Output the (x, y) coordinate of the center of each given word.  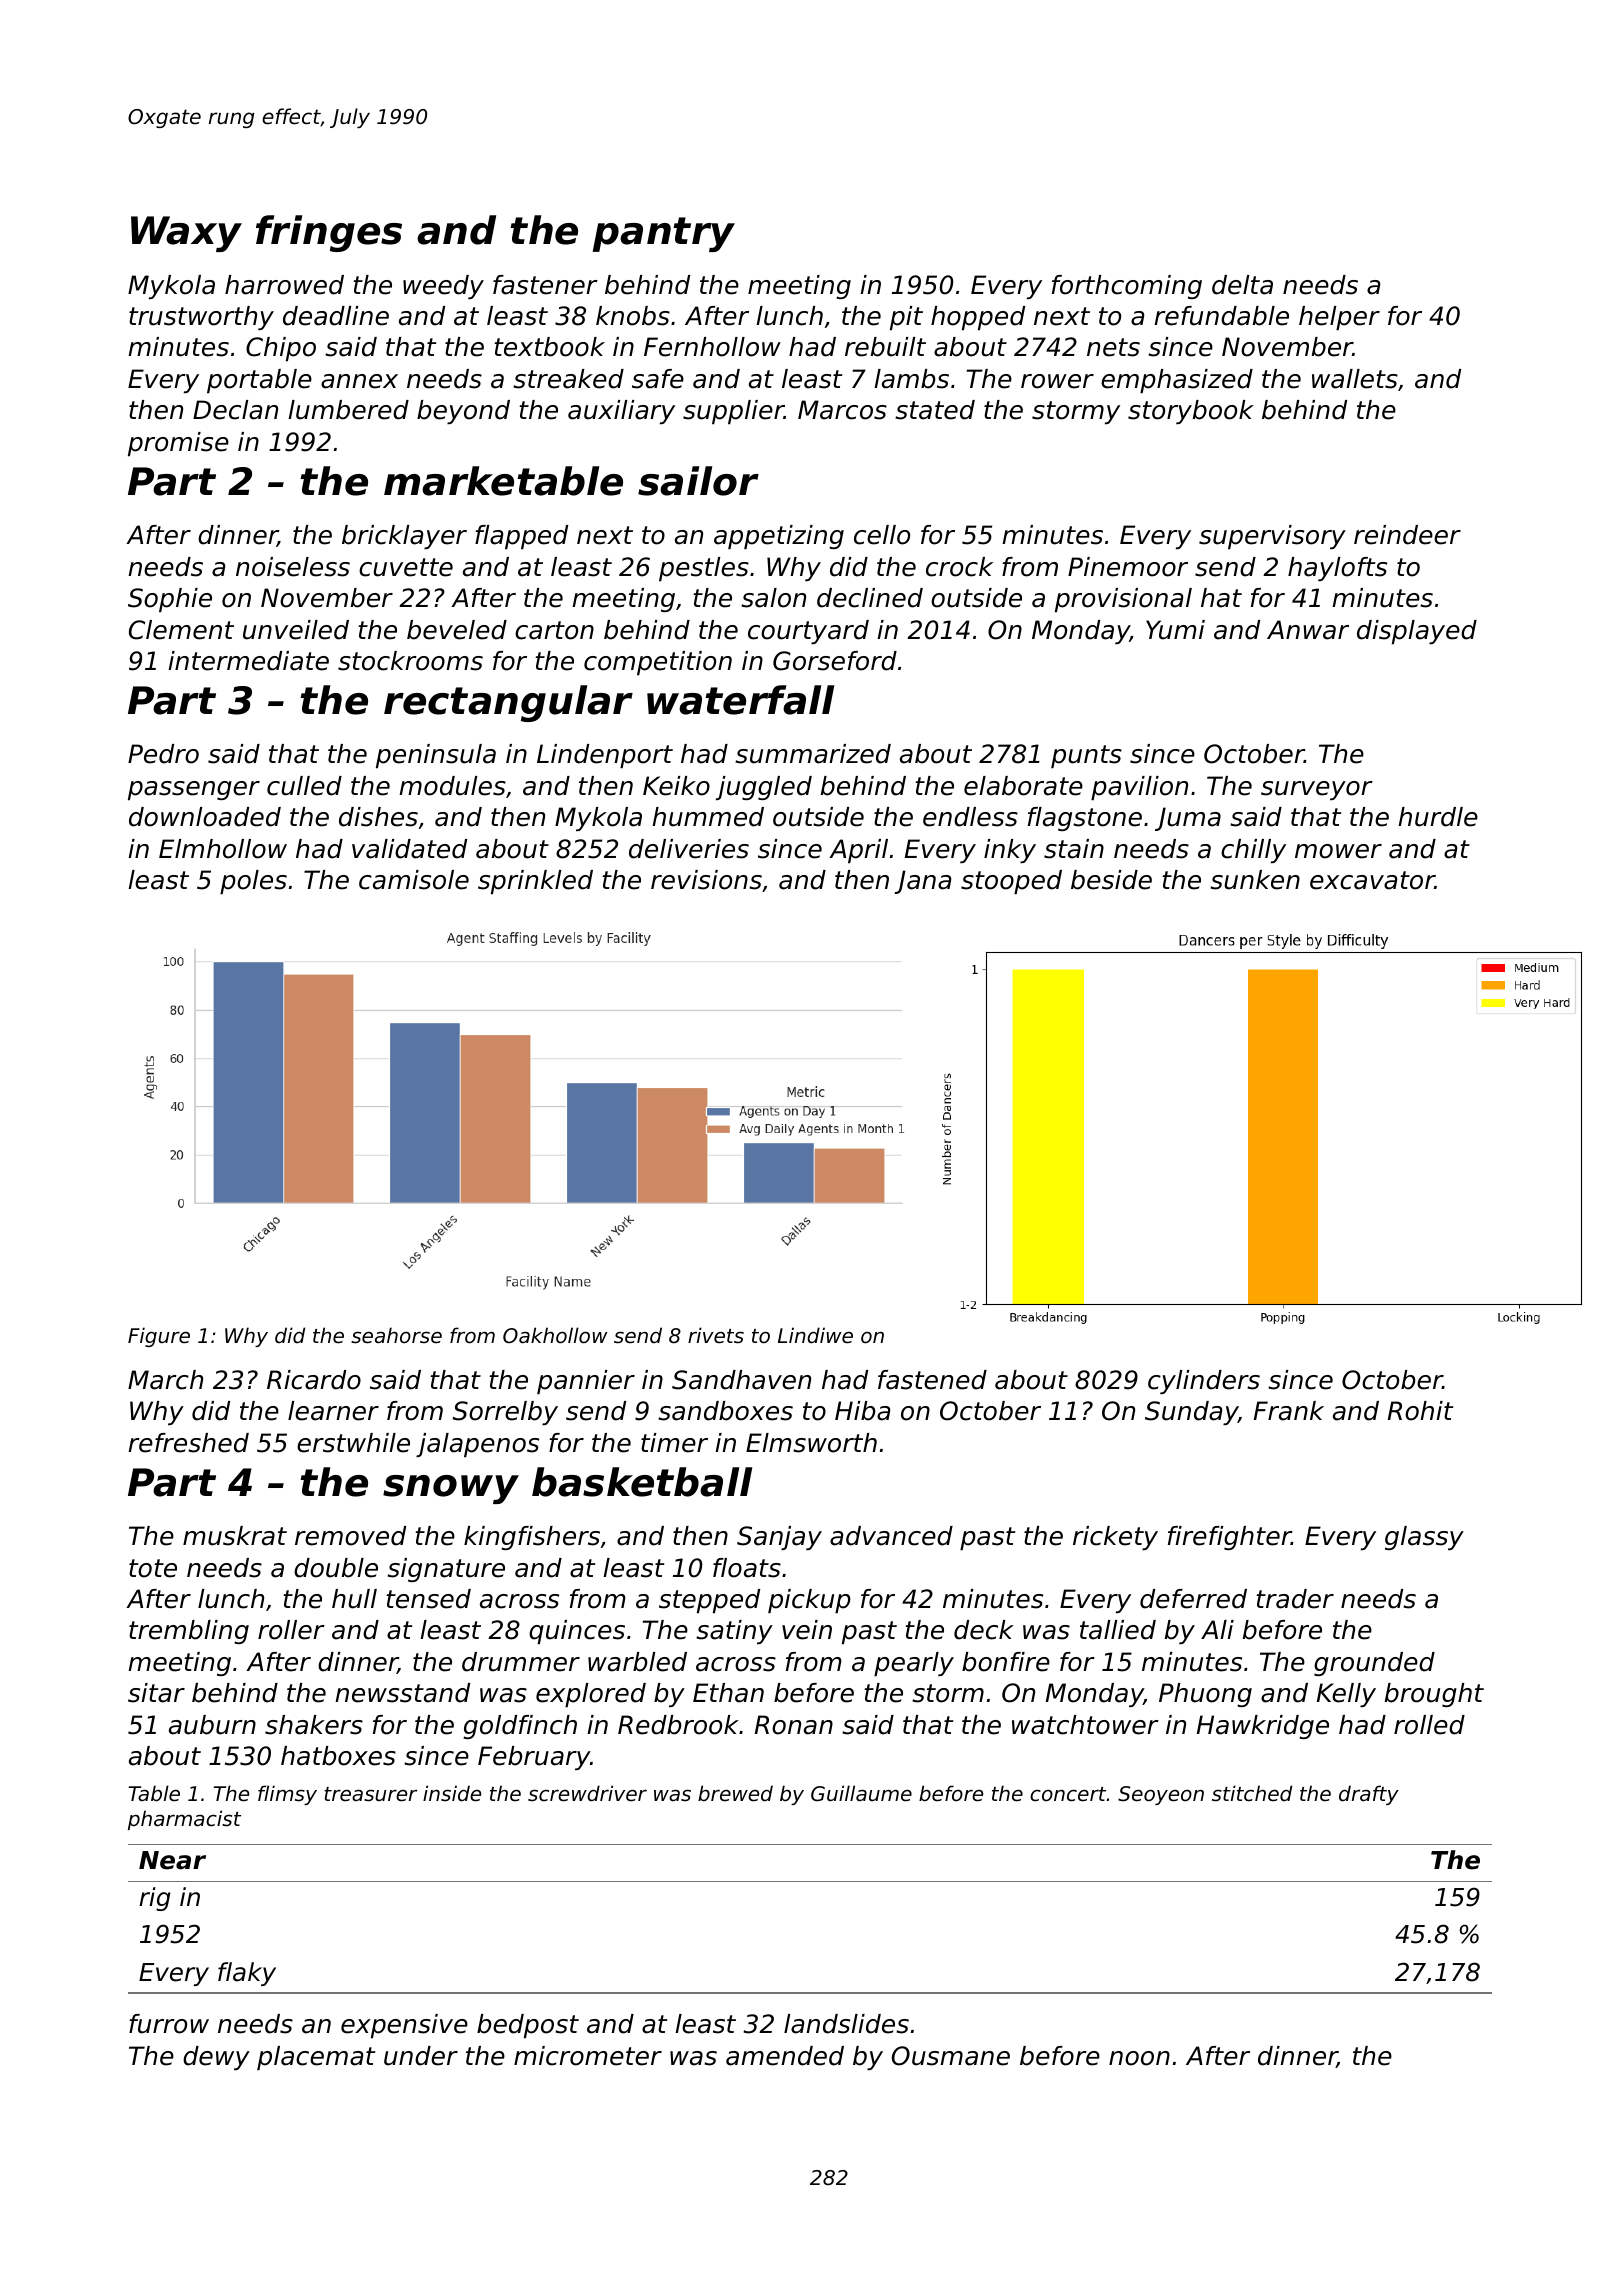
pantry (663, 234)
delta (1242, 285)
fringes (329, 233)
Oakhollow (555, 1335)
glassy (1424, 1538)
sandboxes (725, 1411)
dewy (216, 2058)
